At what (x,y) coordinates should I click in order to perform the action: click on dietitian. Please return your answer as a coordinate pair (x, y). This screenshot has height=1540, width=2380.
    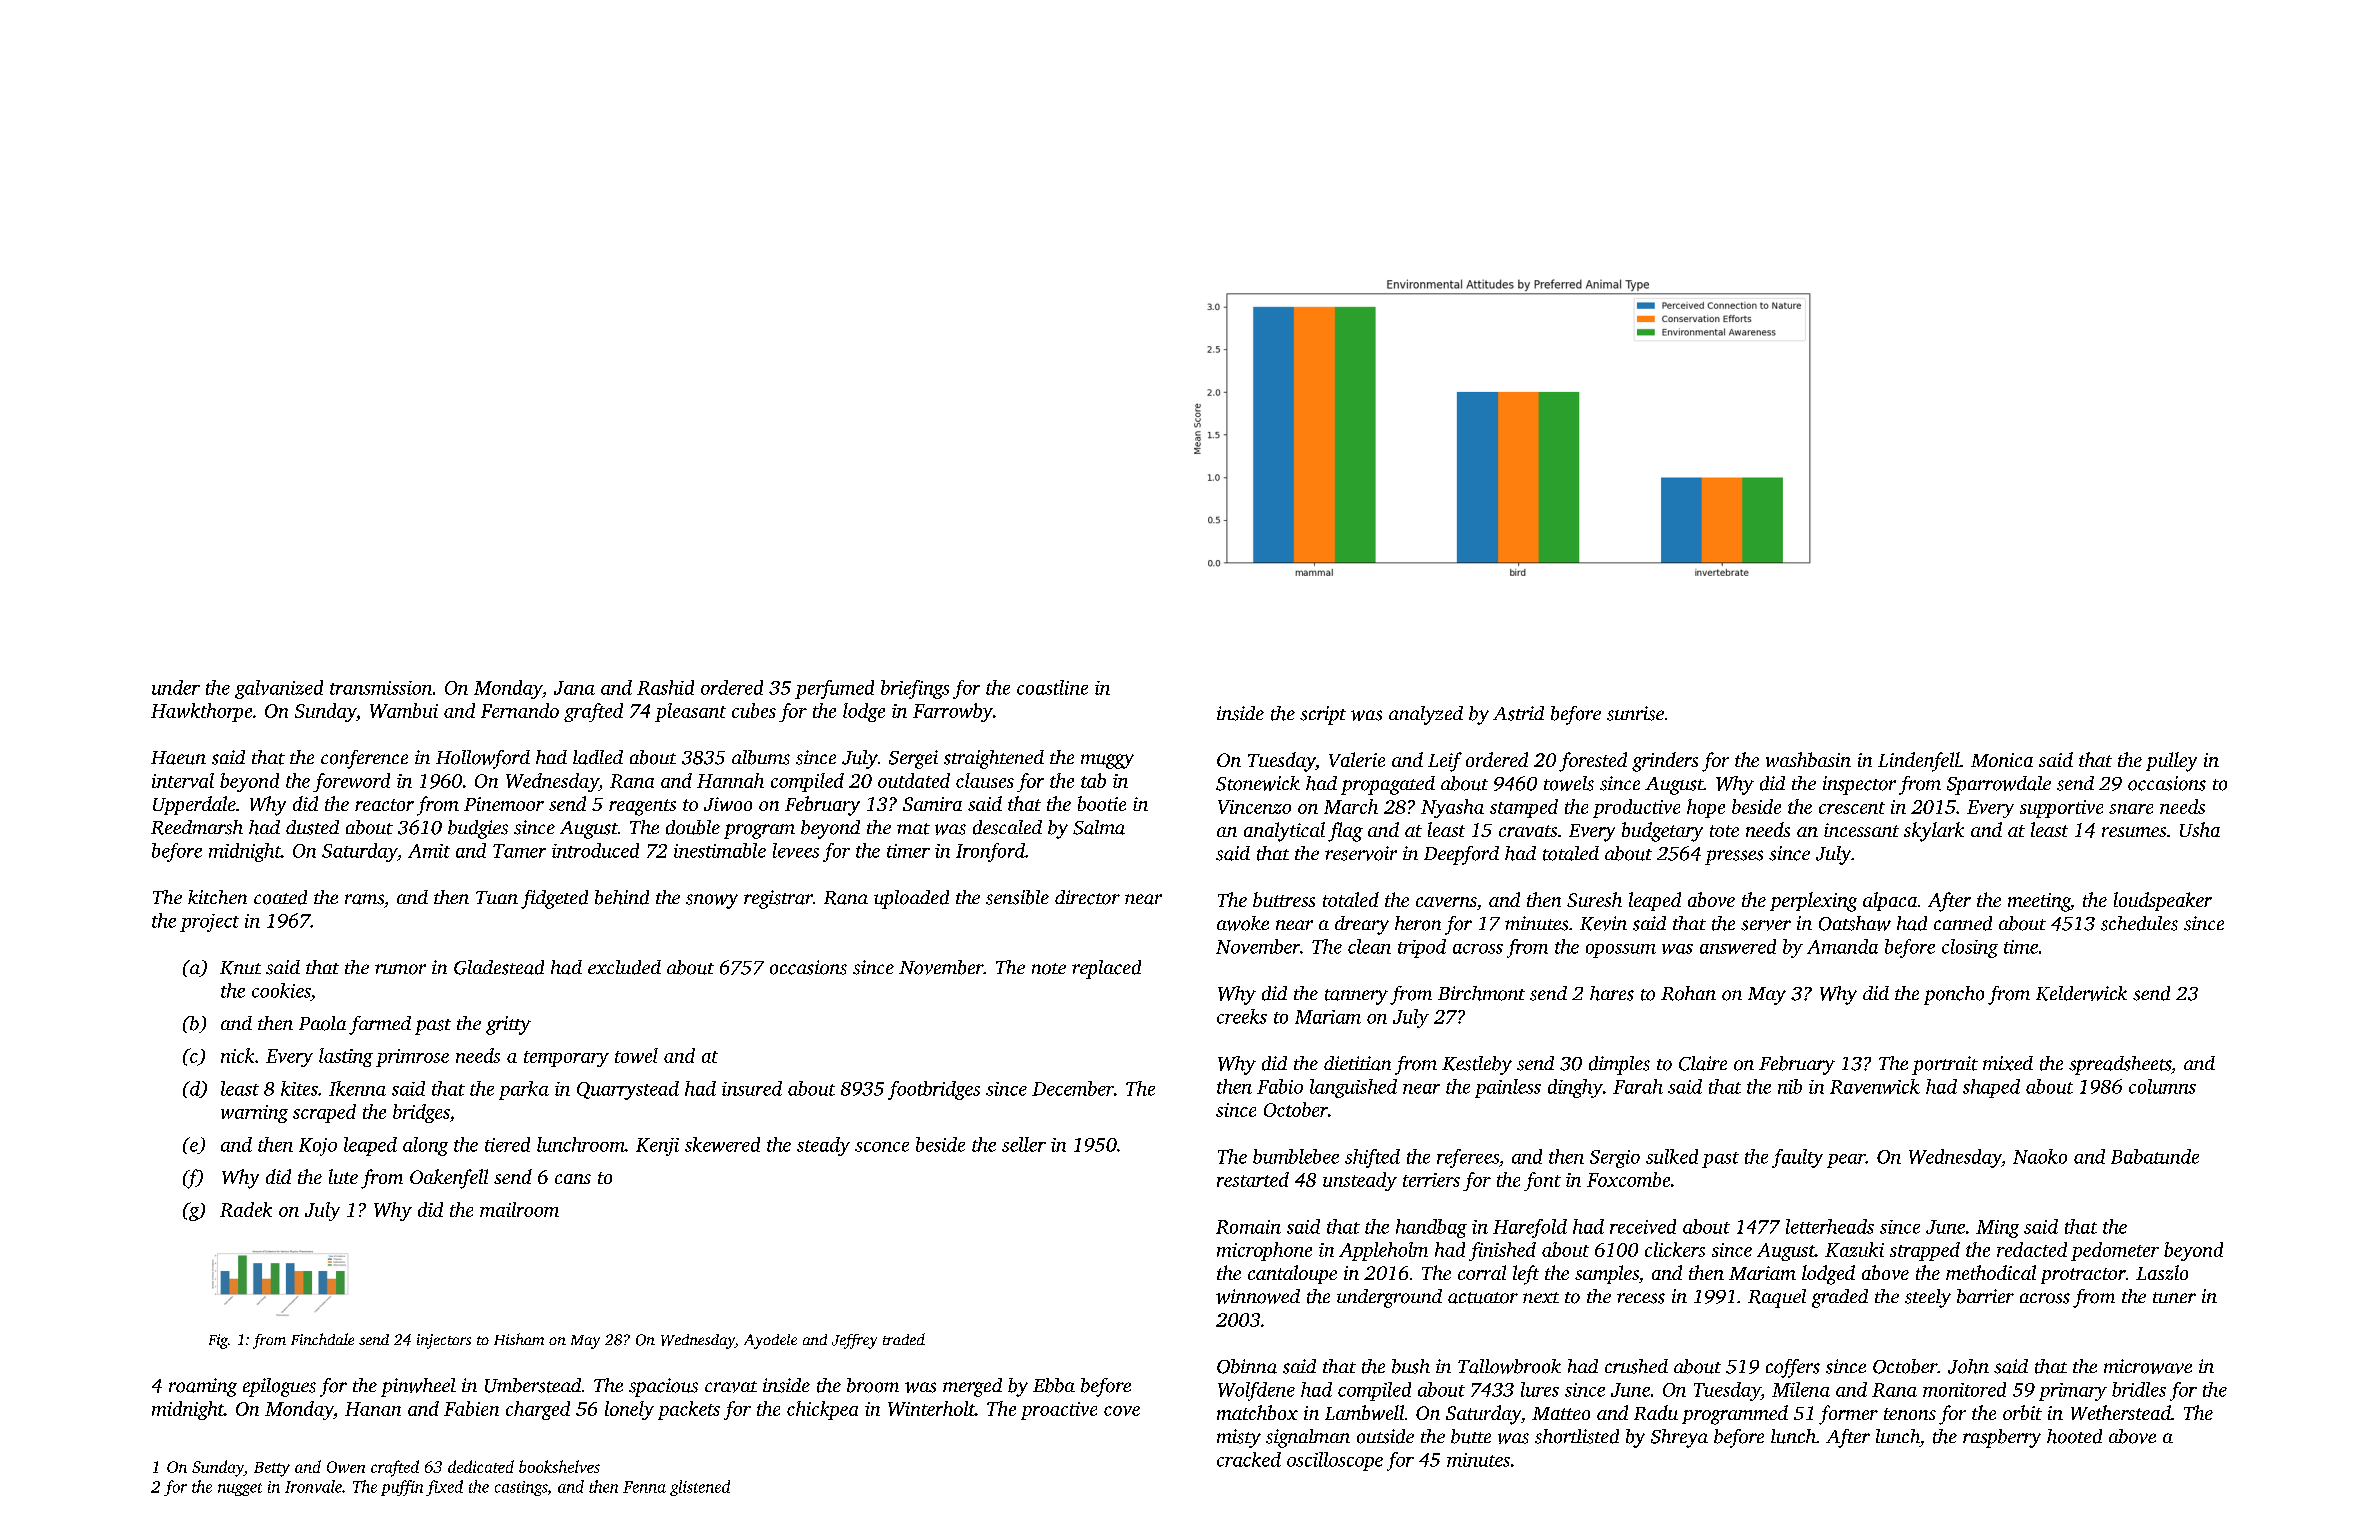
    Looking at the image, I should click on (1357, 1063).
